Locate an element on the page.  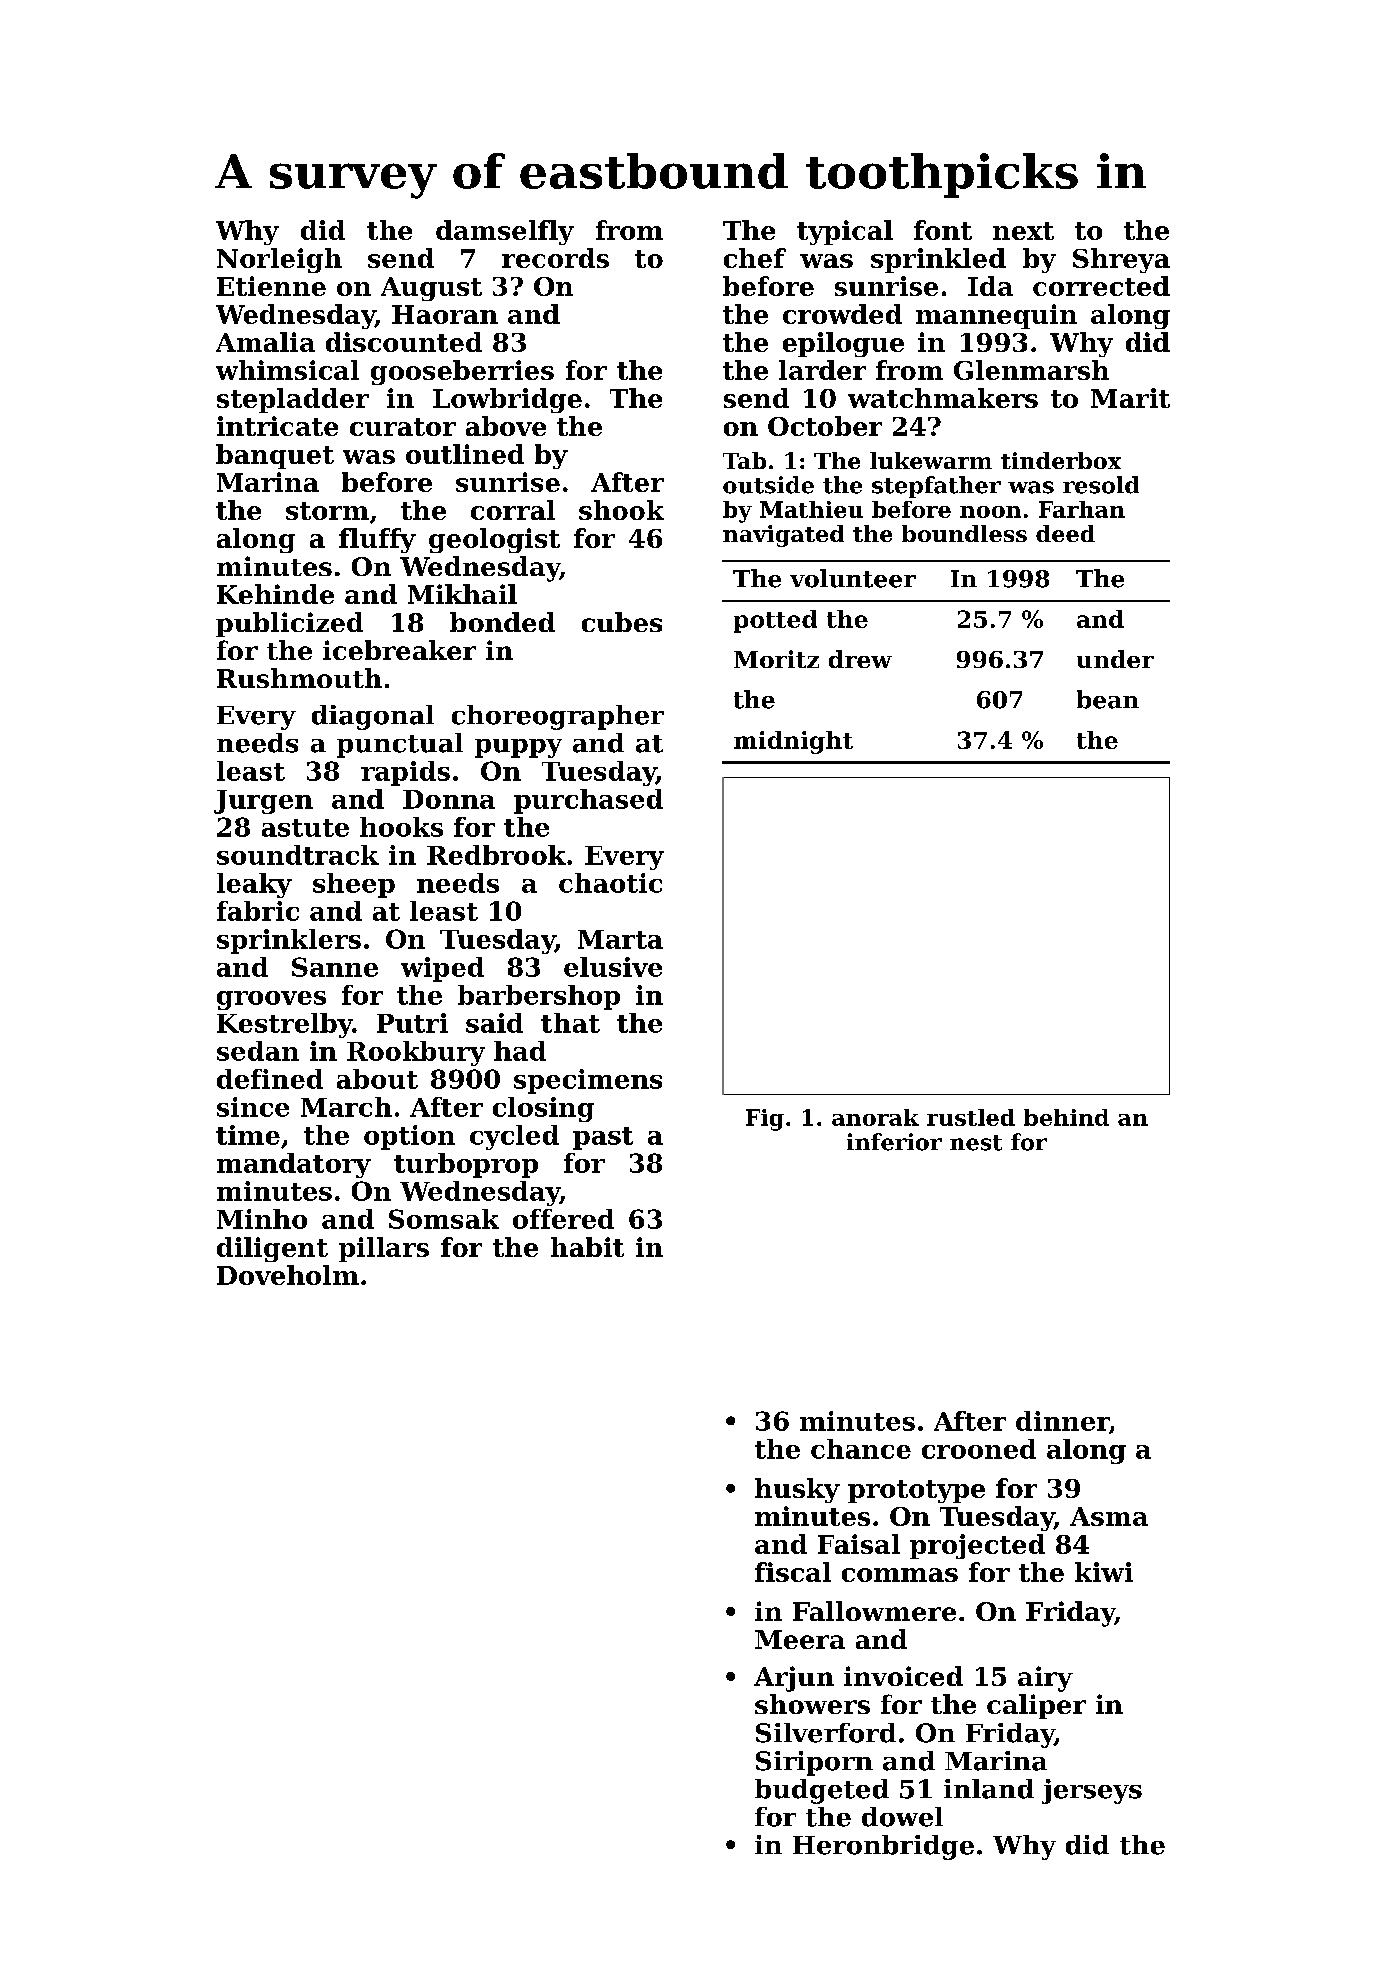
Siriporn is located at coordinates (814, 1763).
